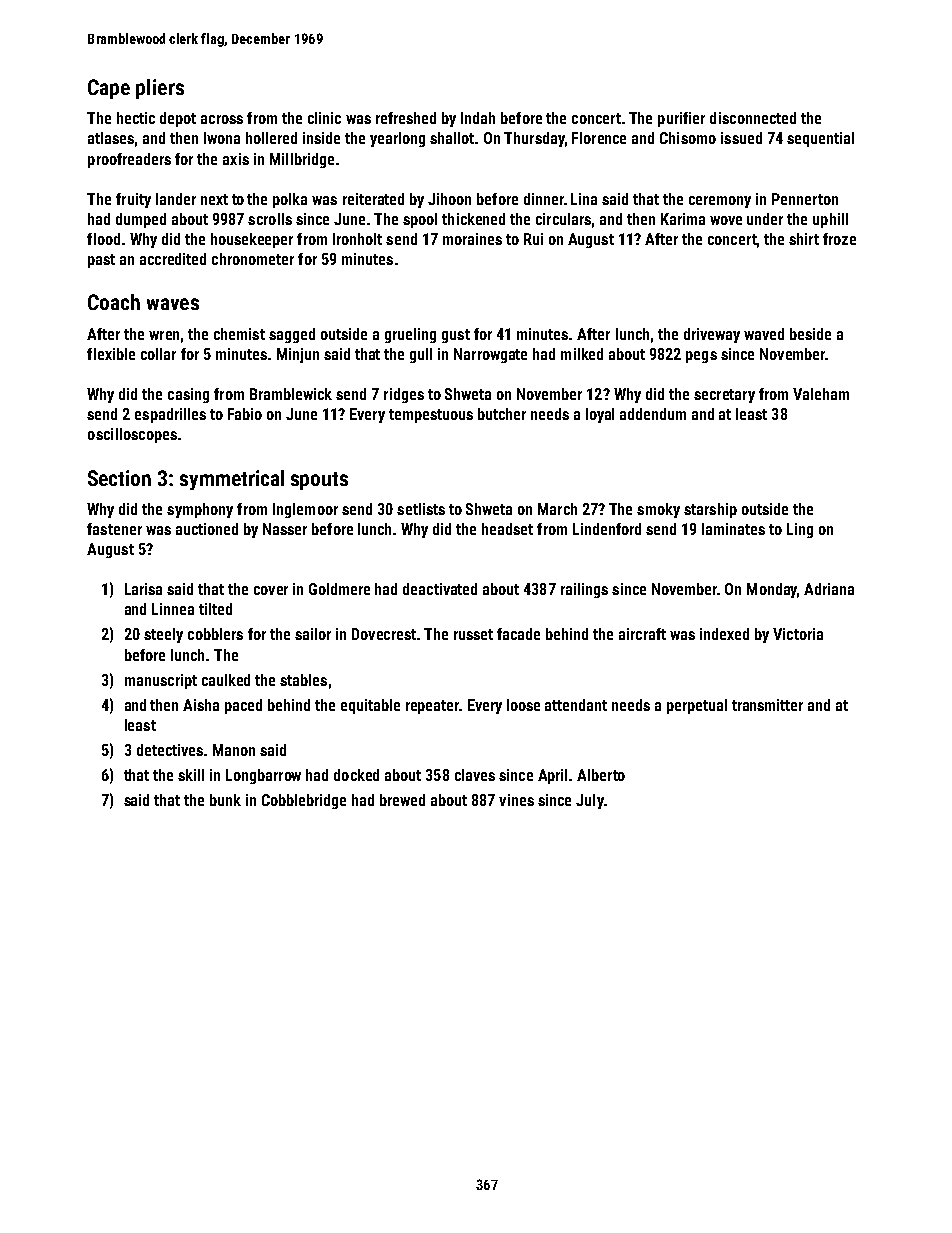  What do you see at coordinates (164, 335) in the page?
I see `wren` at bounding box center [164, 335].
